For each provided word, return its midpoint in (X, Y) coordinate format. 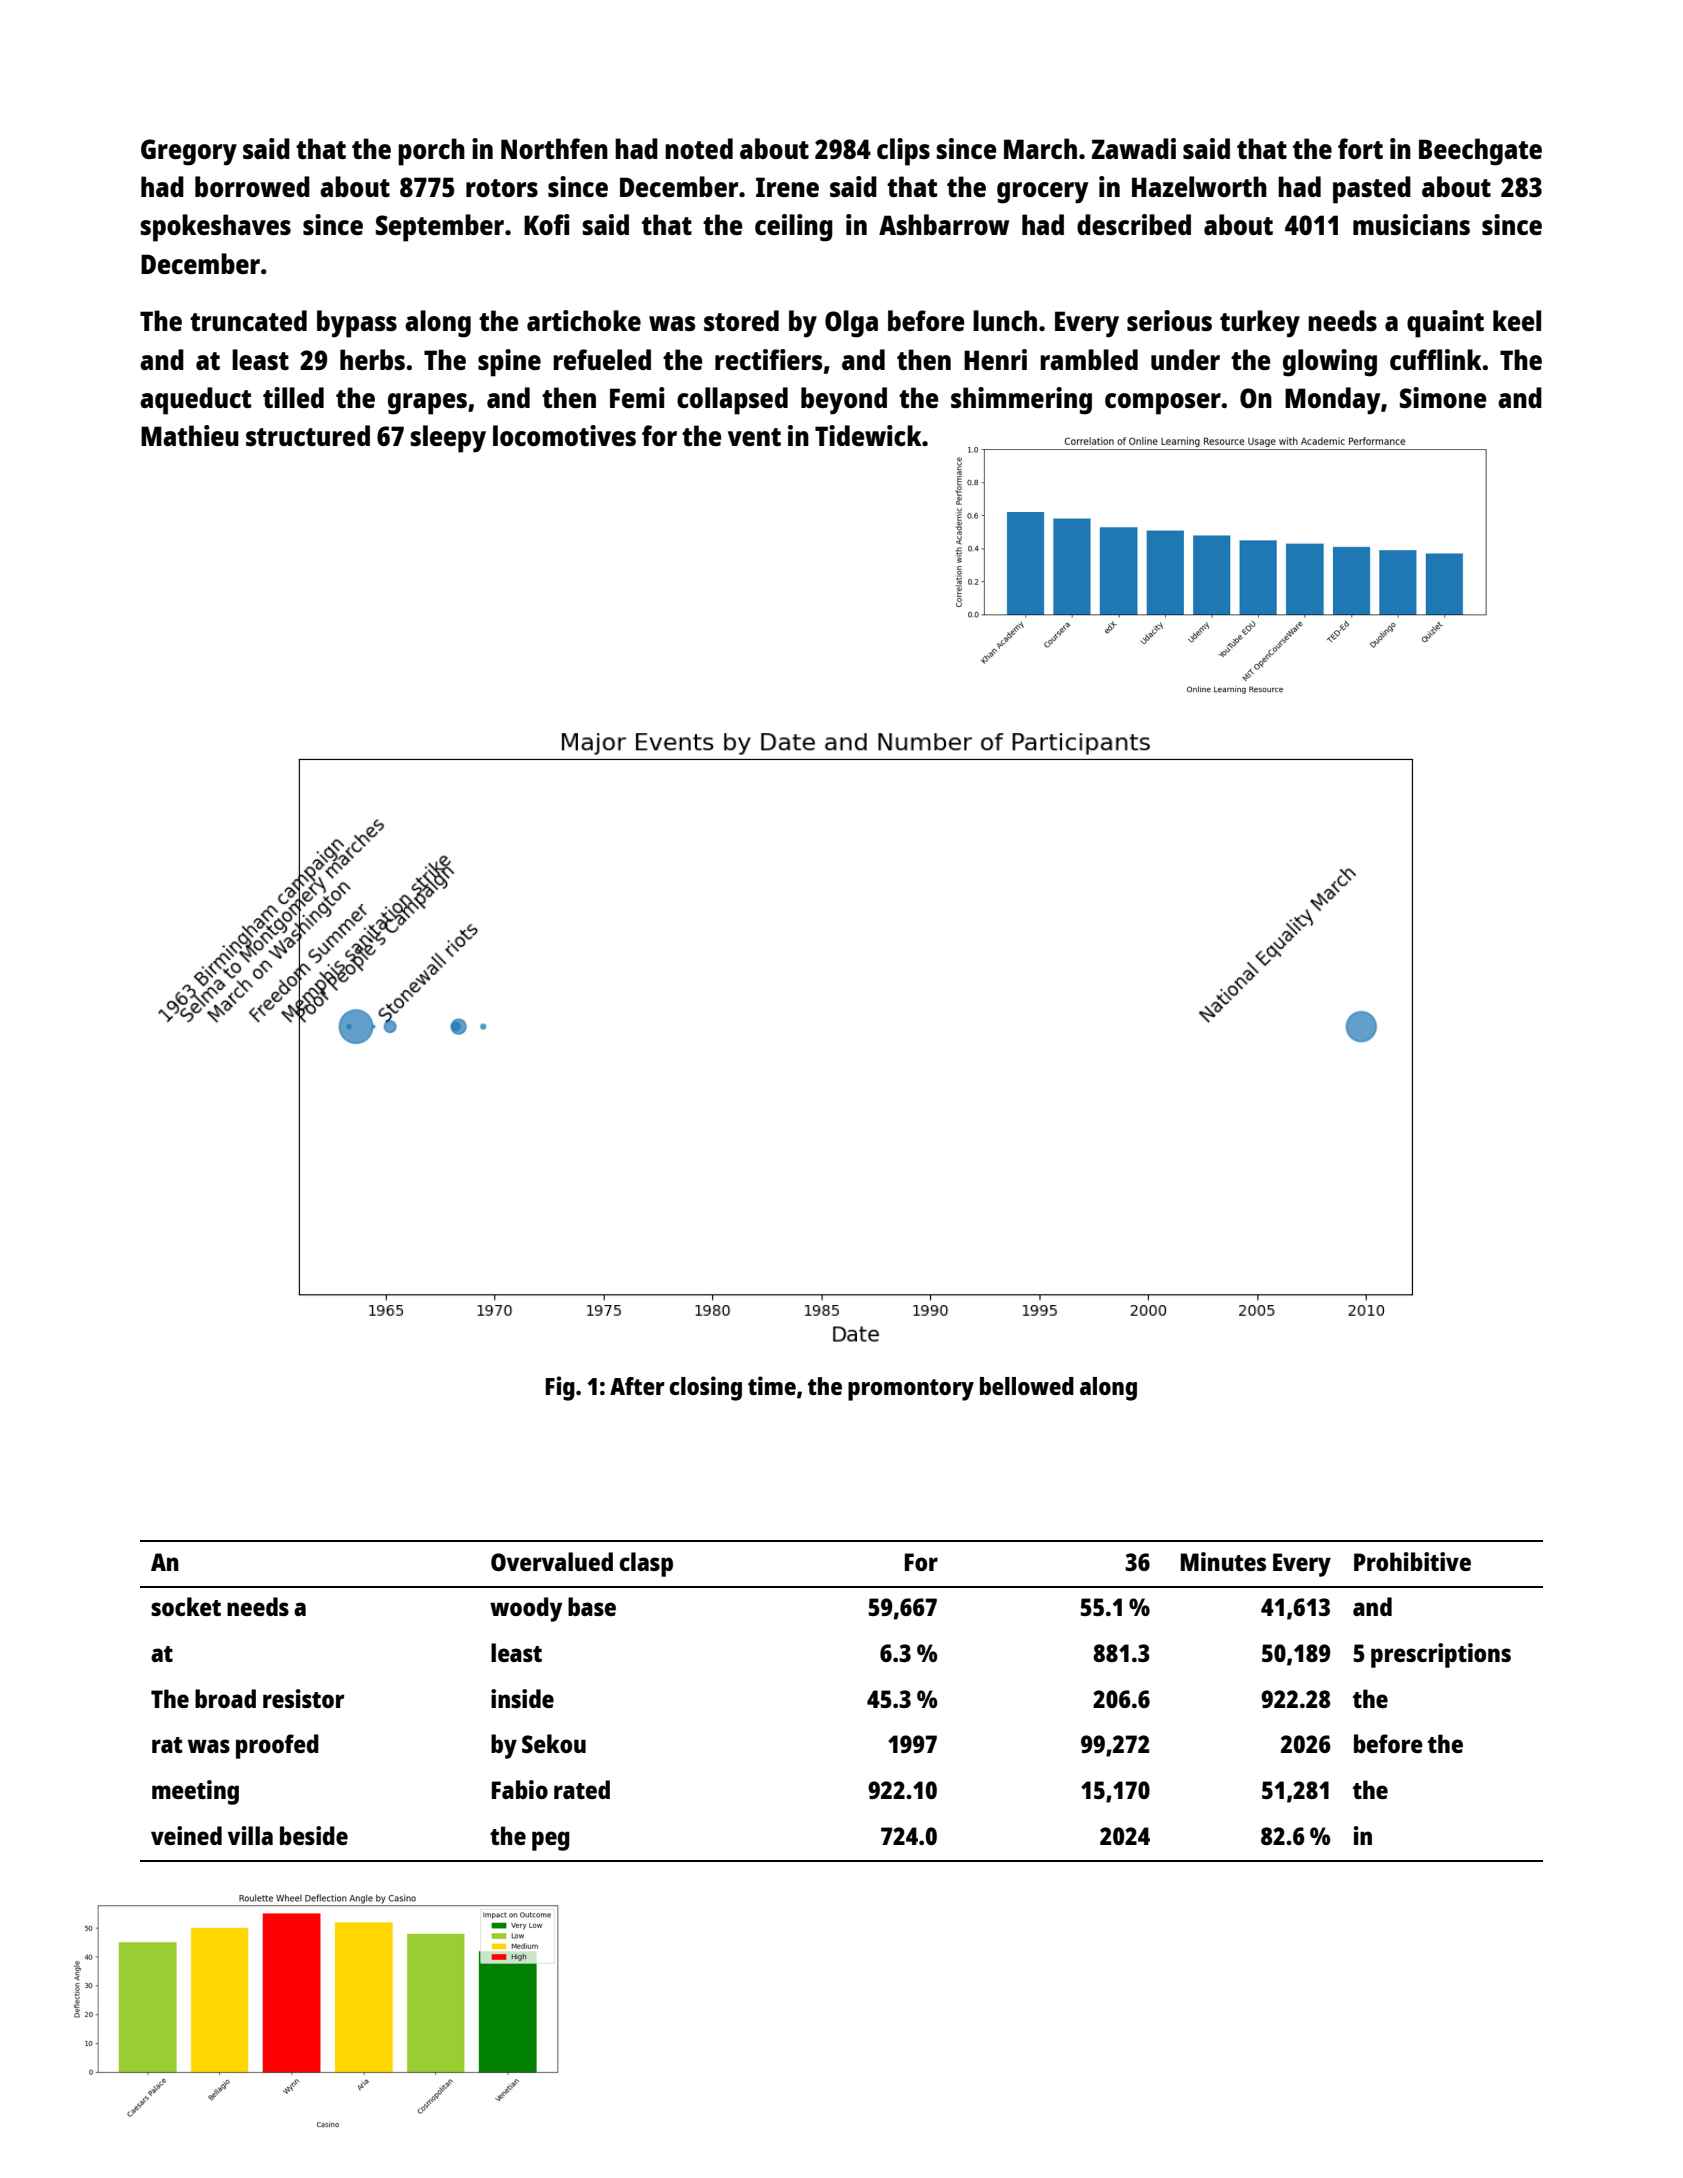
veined (186, 1835)
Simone (1443, 397)
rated (582, 1789)
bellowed (1027, 1386)
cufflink (1436, 359)
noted (699, 148)
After (637, 1386)
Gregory (189, 152)
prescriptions (1441, 1655)
